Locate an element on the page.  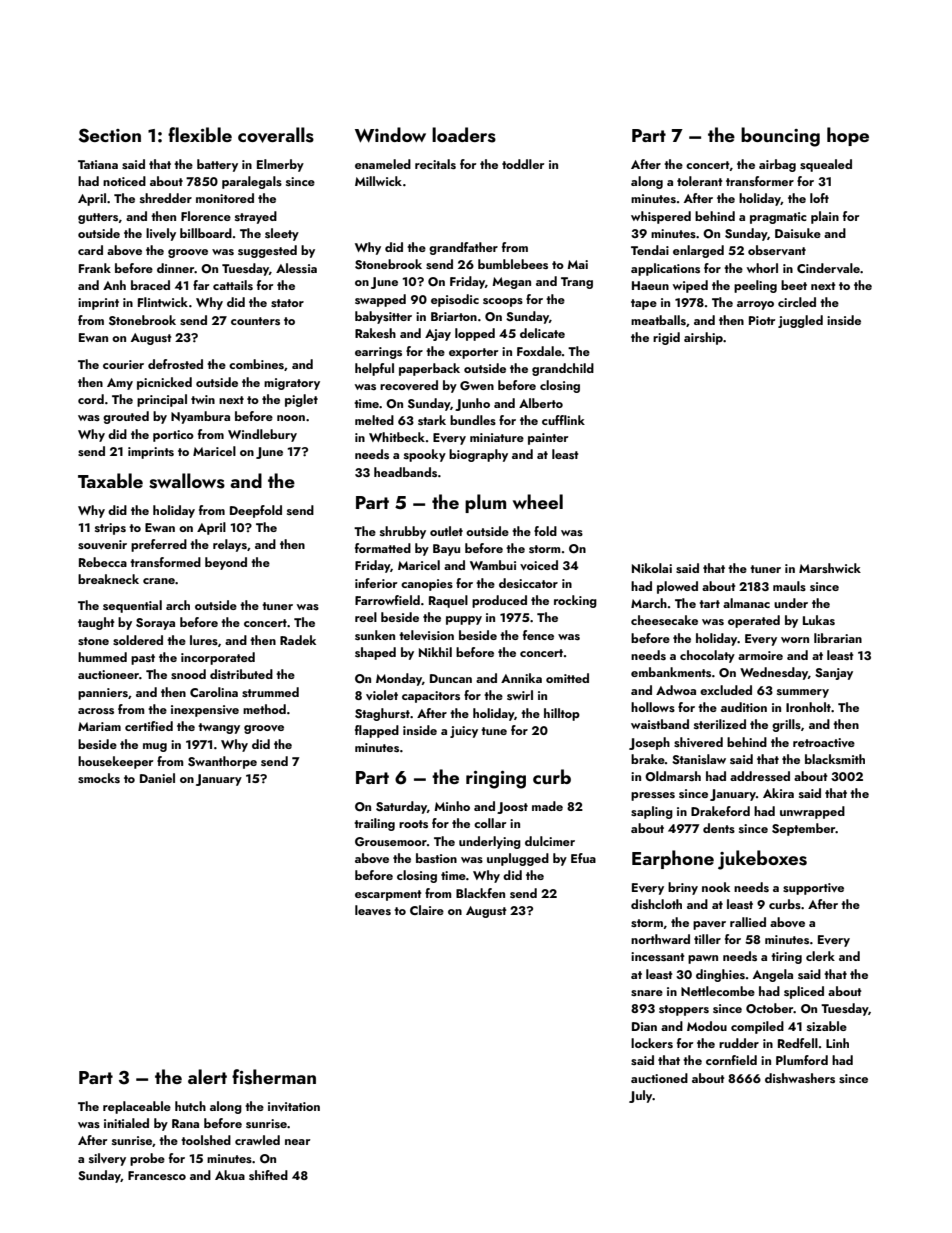
Akua is located at coordinates (230, 1175).
